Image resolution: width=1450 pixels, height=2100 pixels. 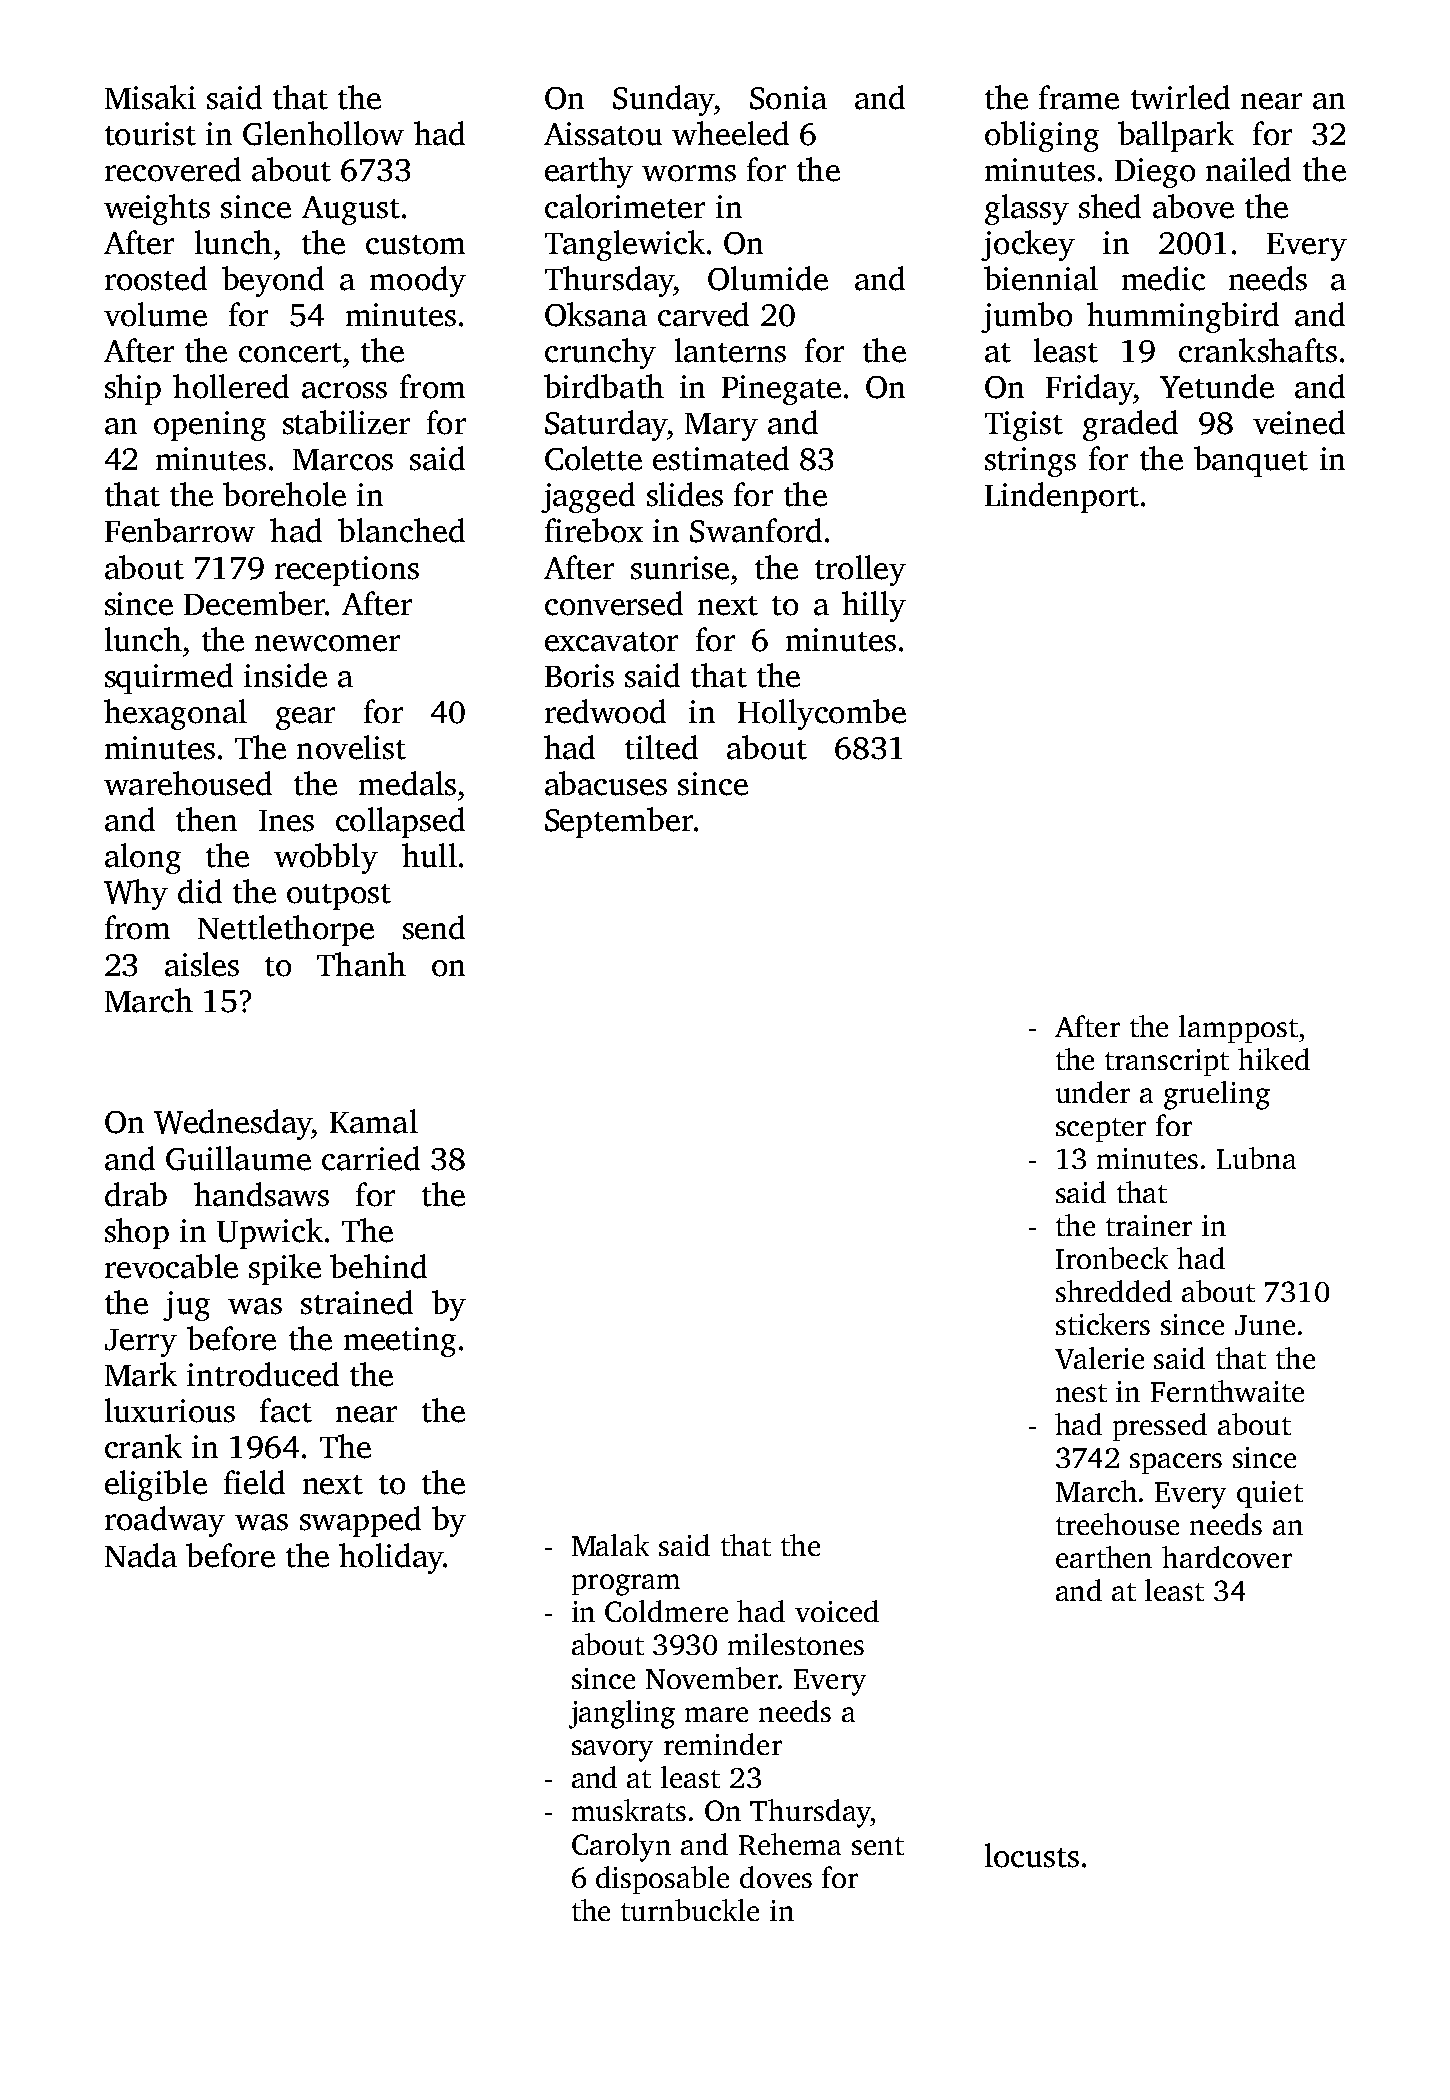 What do you see at coordinates (1180, 97) in the page?
I see `twirled` at bounding box center [1180, 97].
